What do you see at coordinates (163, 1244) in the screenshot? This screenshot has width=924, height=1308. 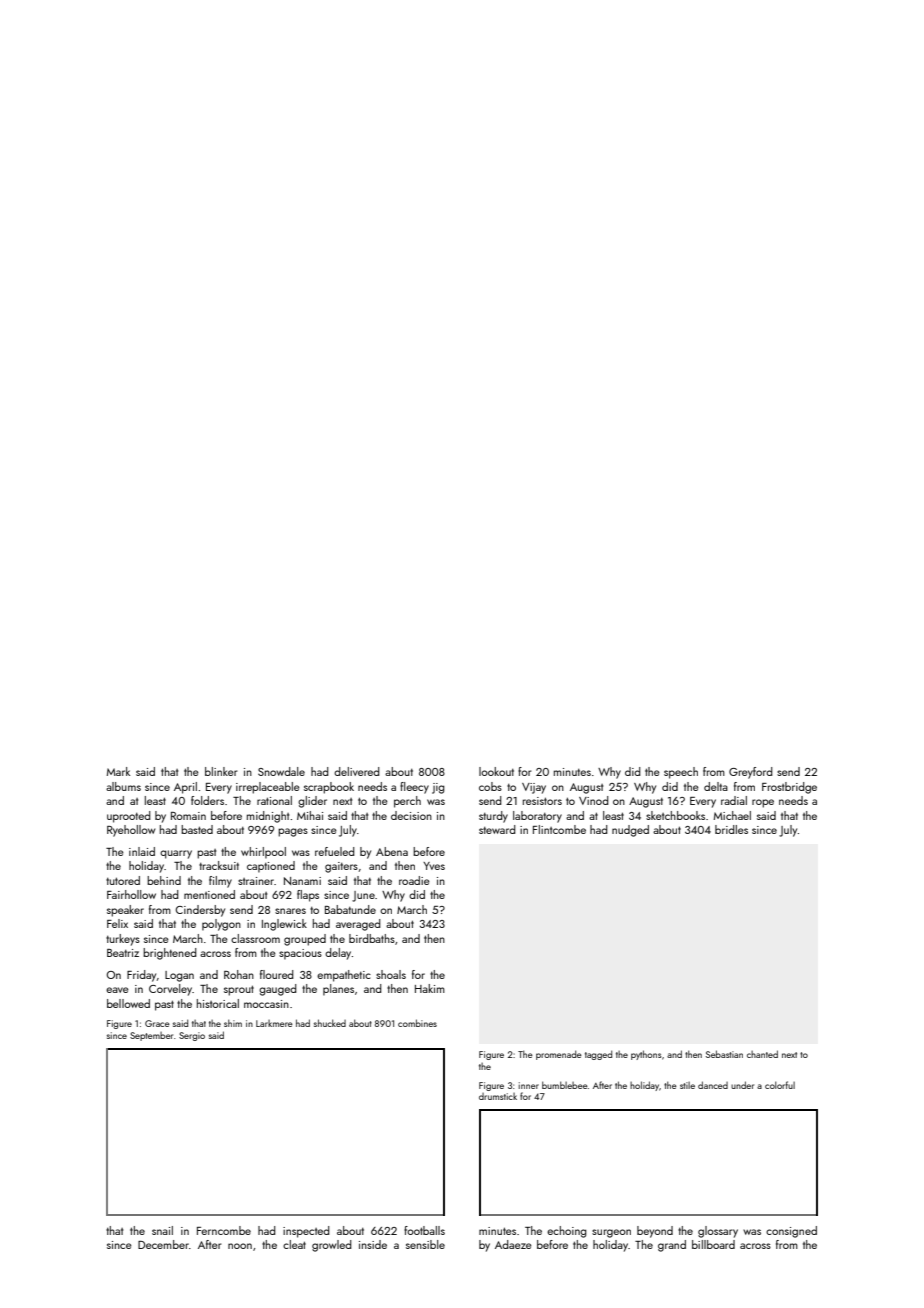 I see `December` at bounding box center [163, 1244].
